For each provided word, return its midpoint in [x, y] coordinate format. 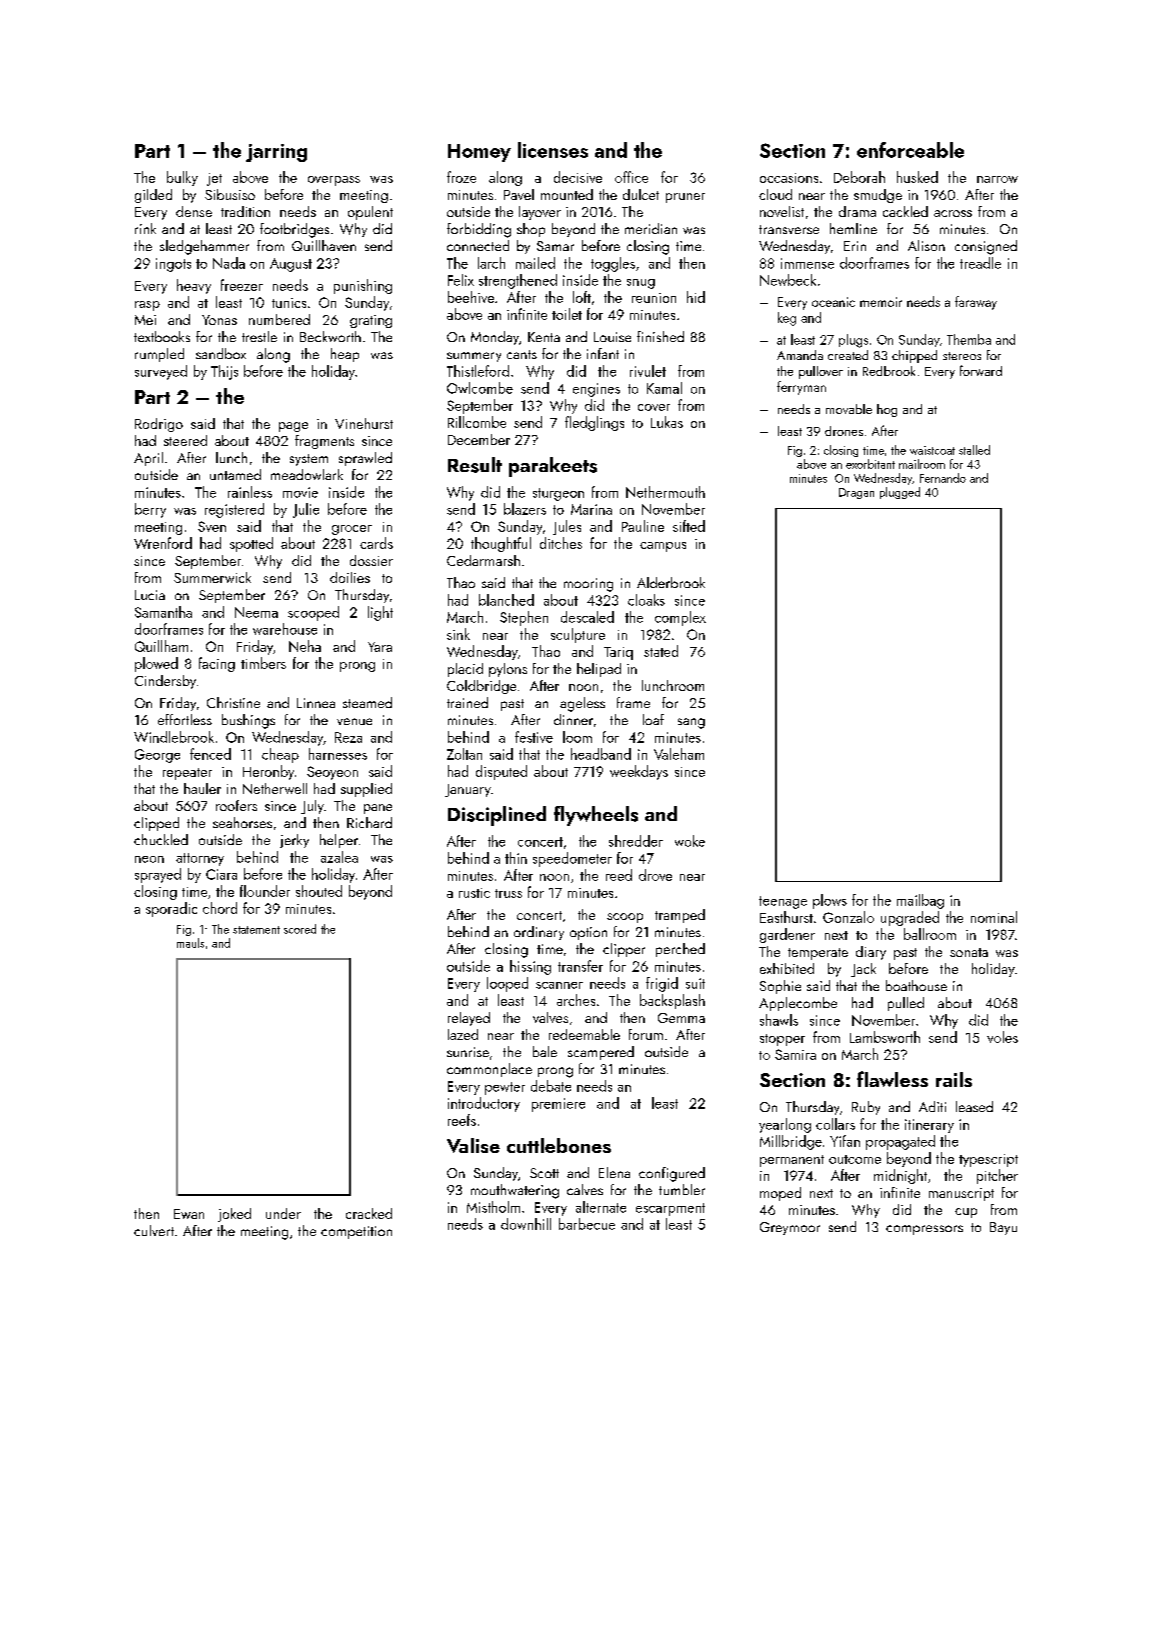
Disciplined [497, 816]
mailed [535, 263]
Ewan [189, 1214]
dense [194, 211]
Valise [473, 1145]
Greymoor [790, 1228]
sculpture [578, 635]
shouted [319, 891]
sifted [689, 526]
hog [887, 410]
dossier [371, 560]
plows [830, 901]
